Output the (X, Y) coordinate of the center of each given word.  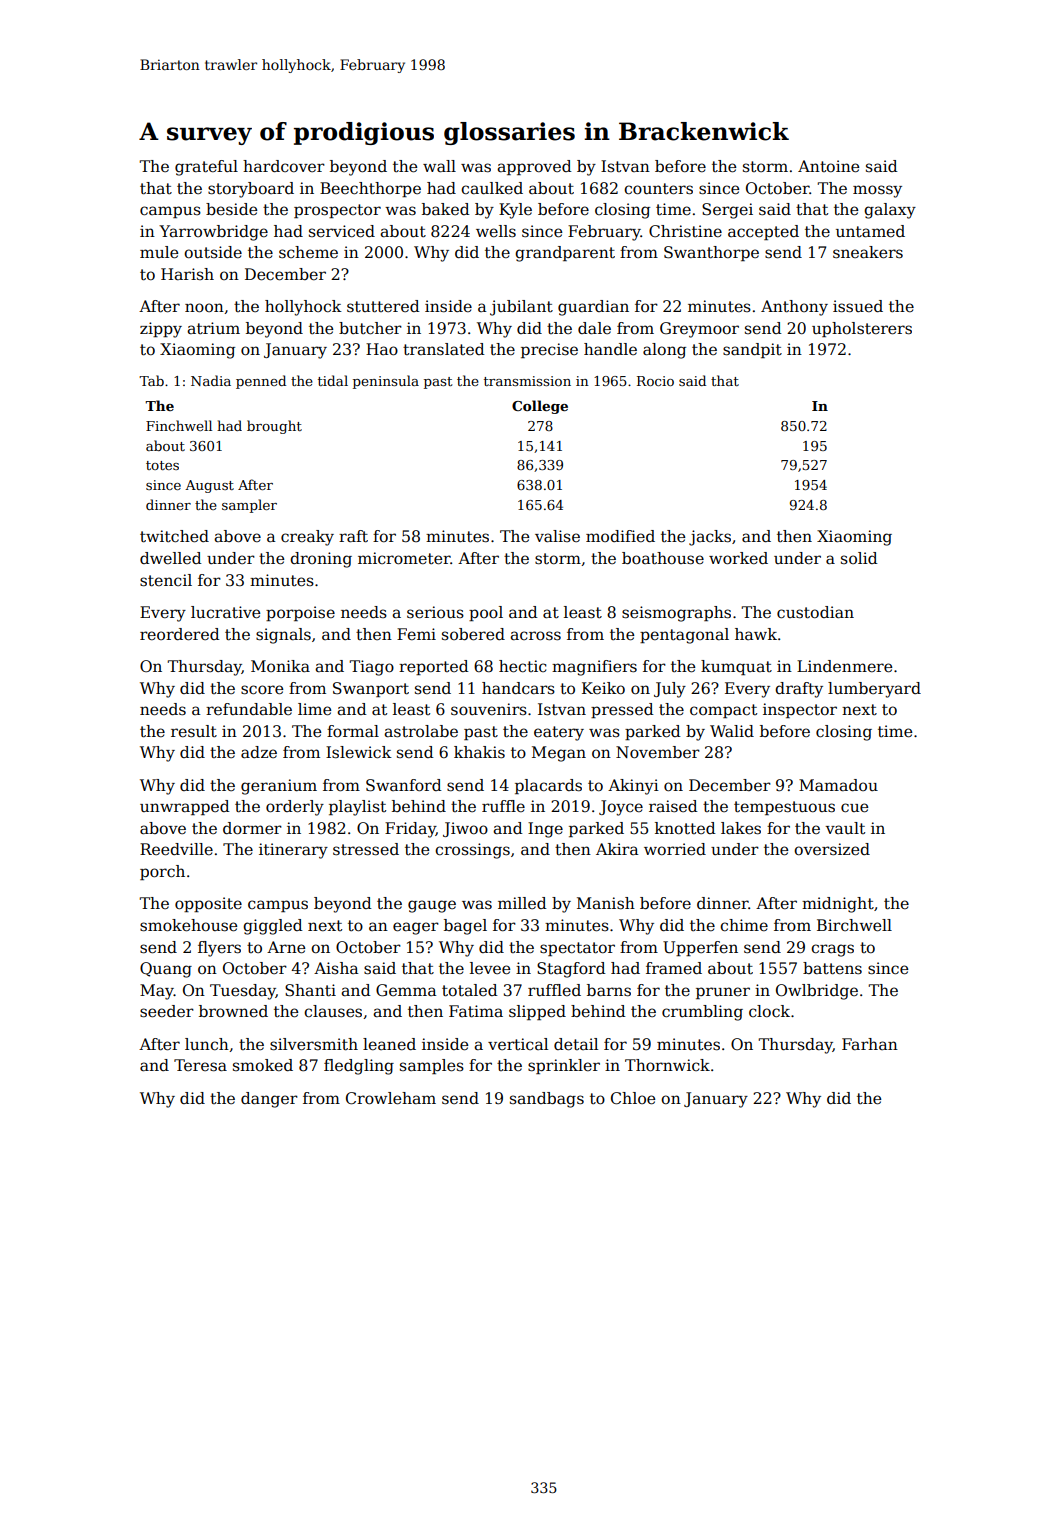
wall (439, 166)
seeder (167, 1011)
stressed (366, 849)
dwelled (171, 558)
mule (159, 252)
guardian (593, 308)
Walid (732, 731)
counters (658, 189)
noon (204, 307)
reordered (180, 634)
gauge (432, 906)
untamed (870, 231)
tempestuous (784, 808)
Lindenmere (844, 666)
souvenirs (489, 709)
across (535, 636)
